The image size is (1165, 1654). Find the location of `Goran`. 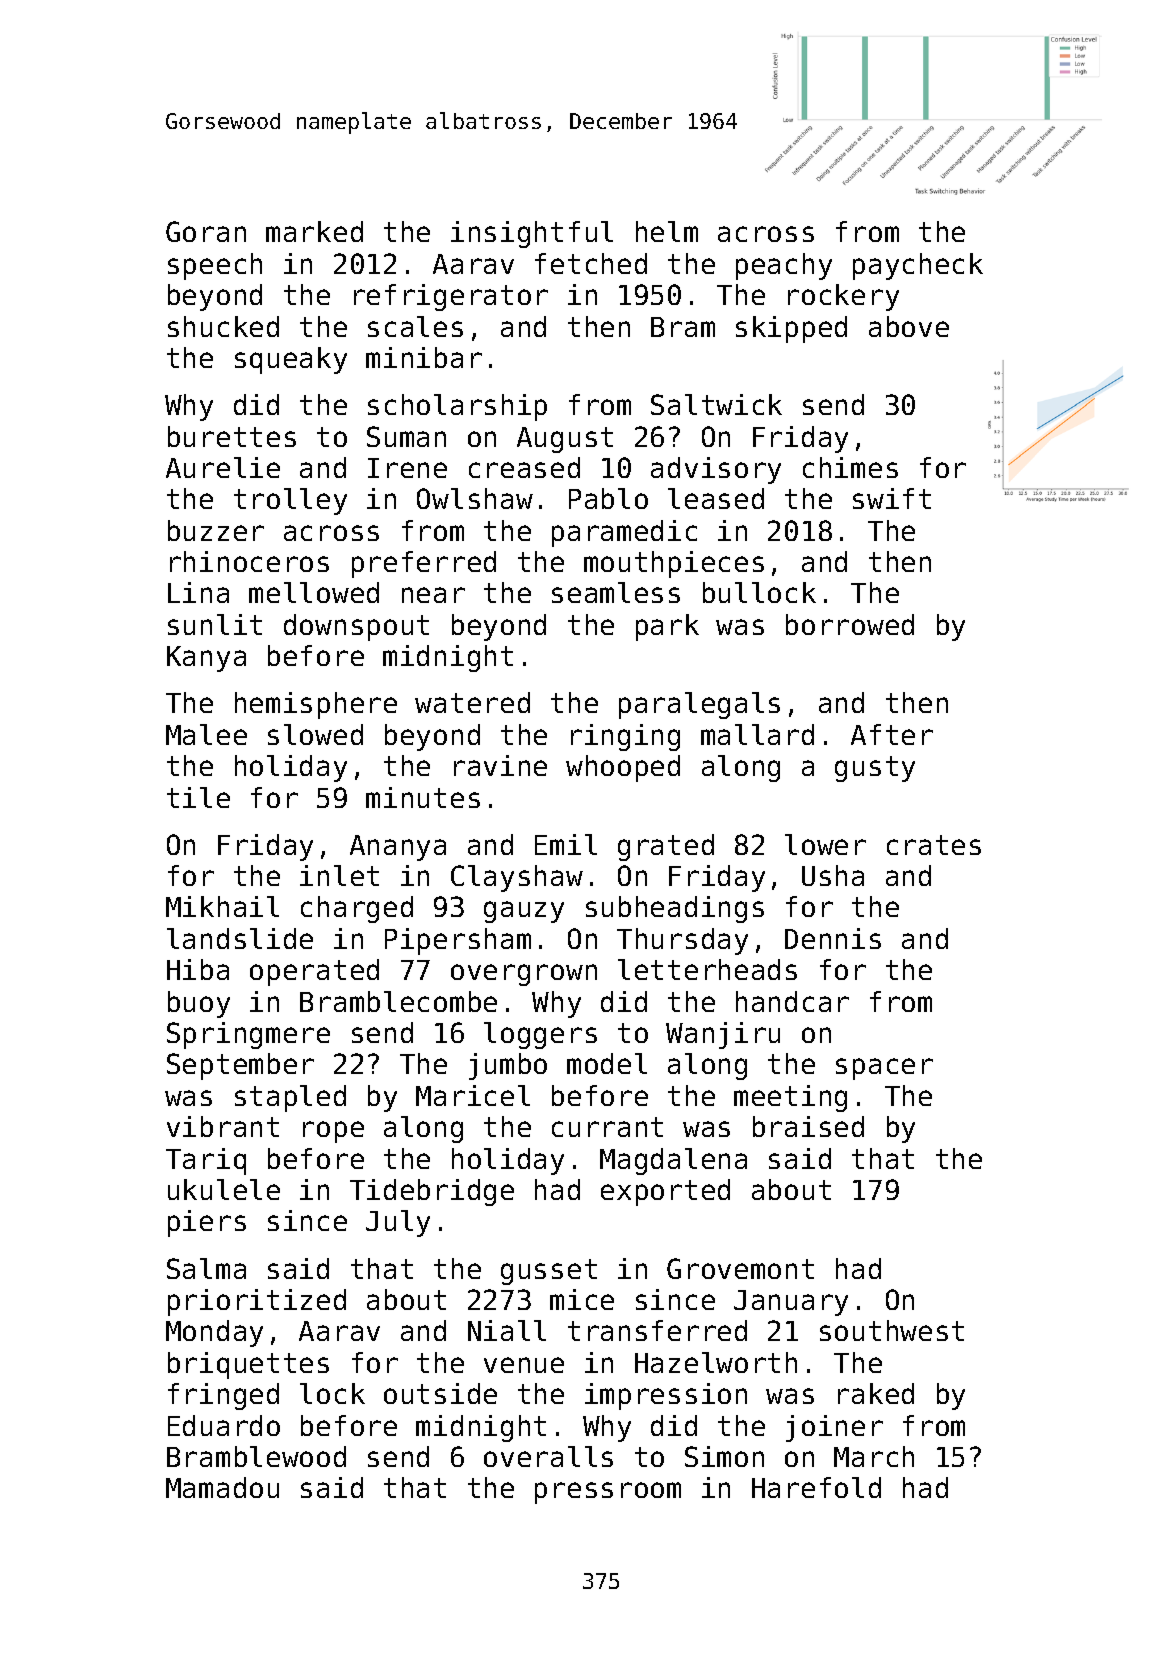

Goran is located at coordinates (206, 231).
